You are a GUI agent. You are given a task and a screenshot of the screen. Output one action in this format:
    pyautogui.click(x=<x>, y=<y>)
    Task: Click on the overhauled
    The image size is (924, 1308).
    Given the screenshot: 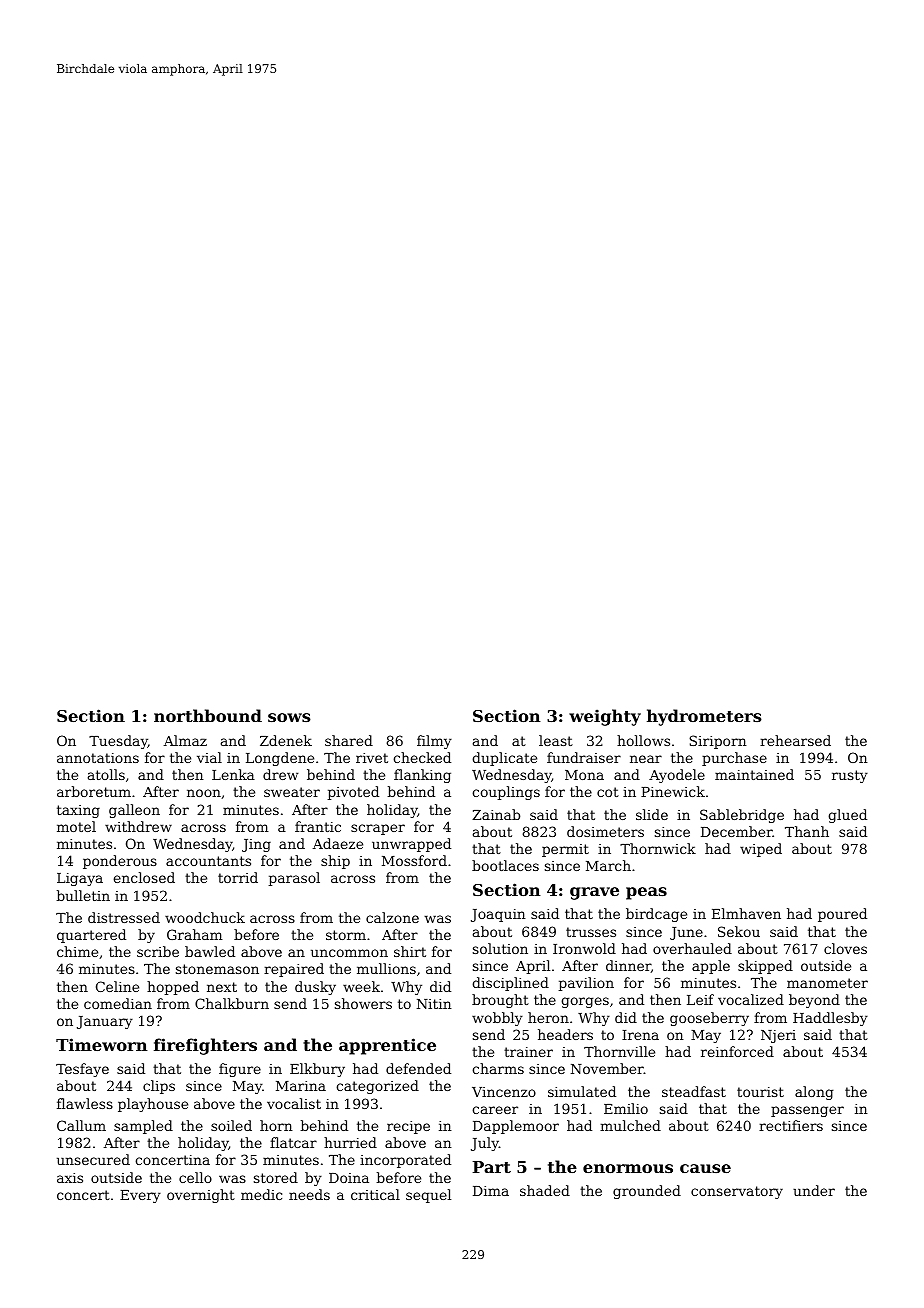 What is the action you would take?
    pyautogui.click(x=692, y=948)
